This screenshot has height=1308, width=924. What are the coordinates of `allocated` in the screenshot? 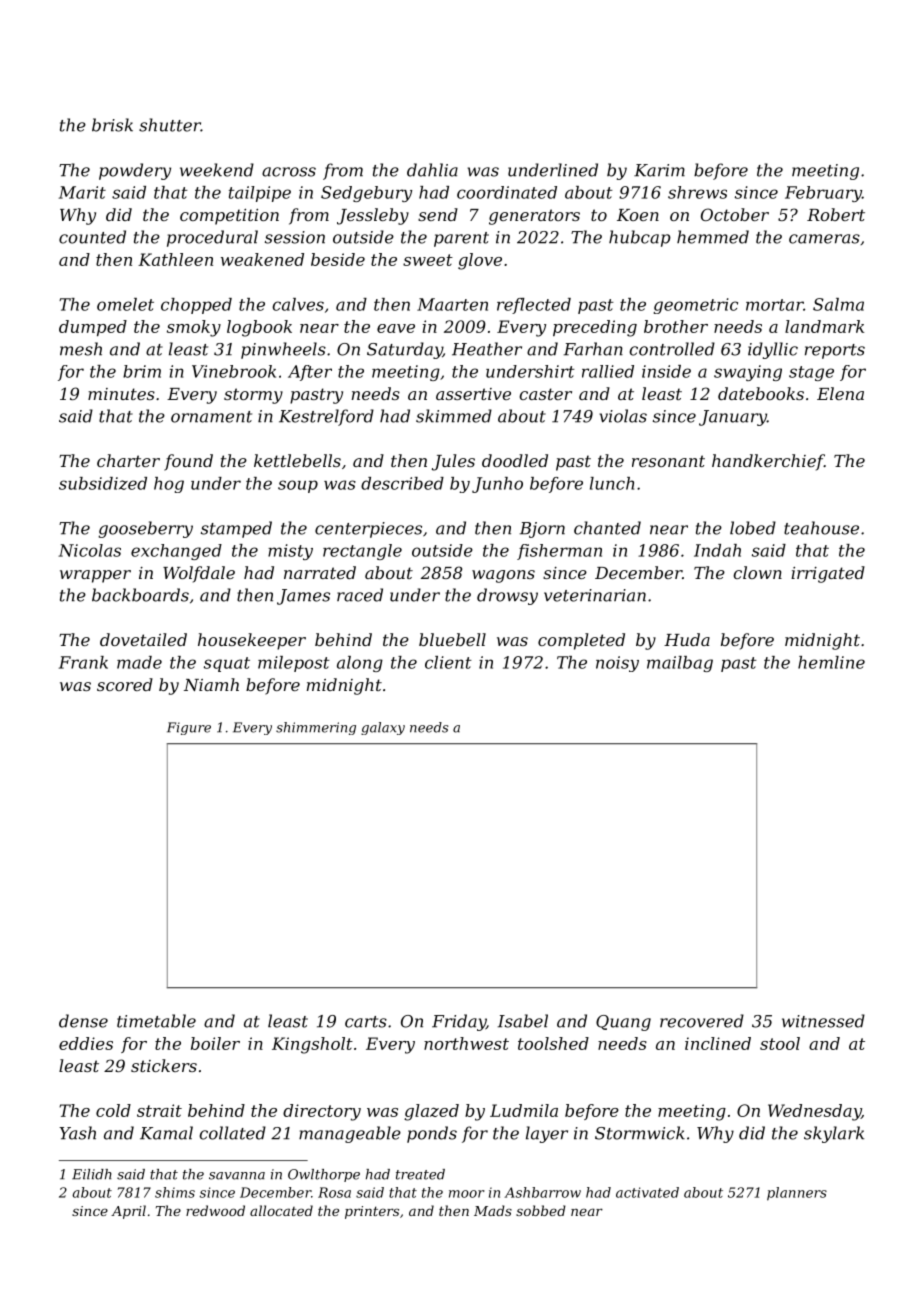 It's located at (281, 1210).
